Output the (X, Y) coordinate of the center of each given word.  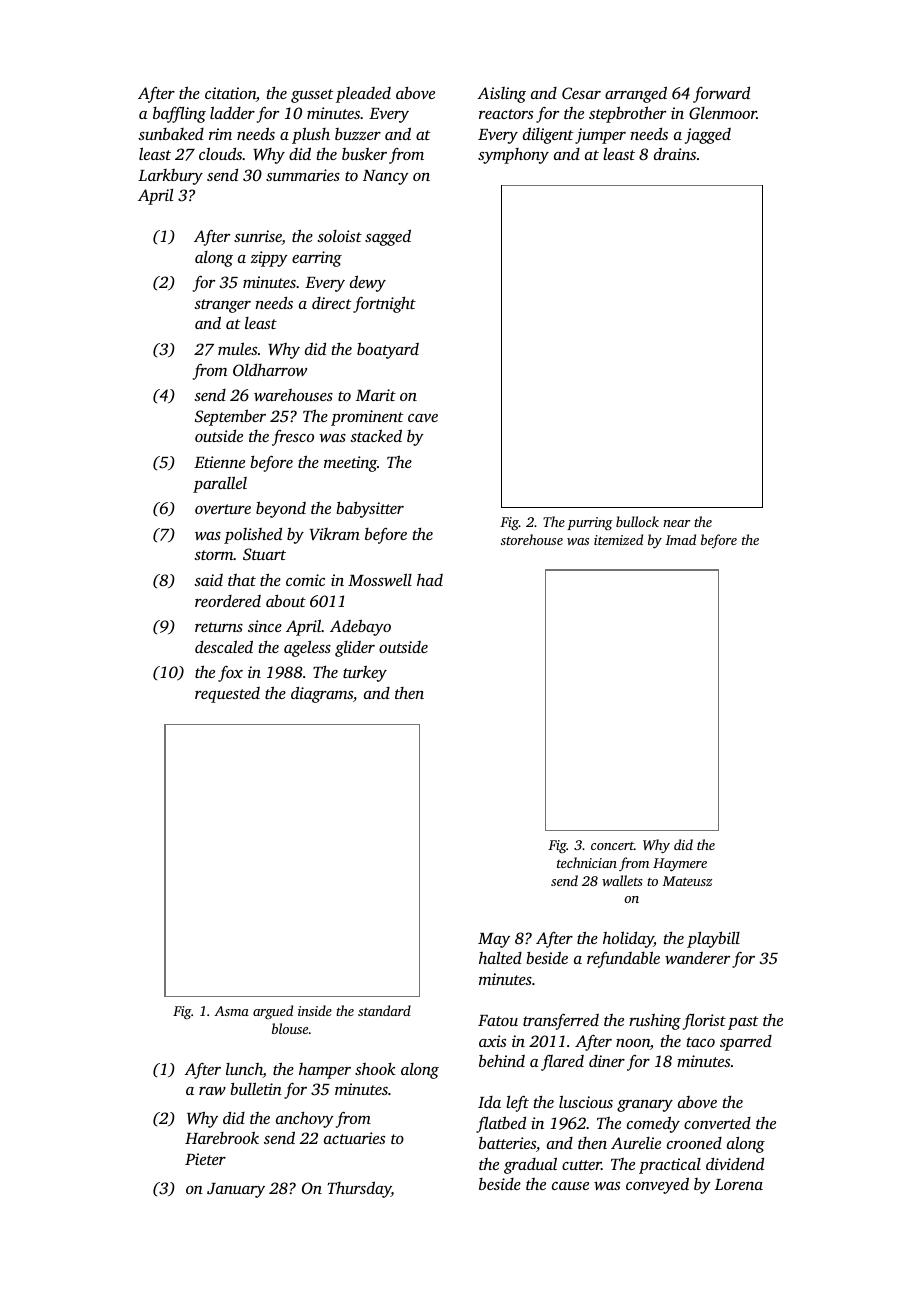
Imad (680, 539)
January (236, 1190)
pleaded (363, 95)
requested (227, 695)
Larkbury (170, 177)
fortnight (384, 305)
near (676, 523)
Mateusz (687, 881)
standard (384, 1010)
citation (230, 93)
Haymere (680, 864)
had (430, 580)
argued (273, 1012)
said (208, 580)
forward (721, 94)
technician (587, 862)
